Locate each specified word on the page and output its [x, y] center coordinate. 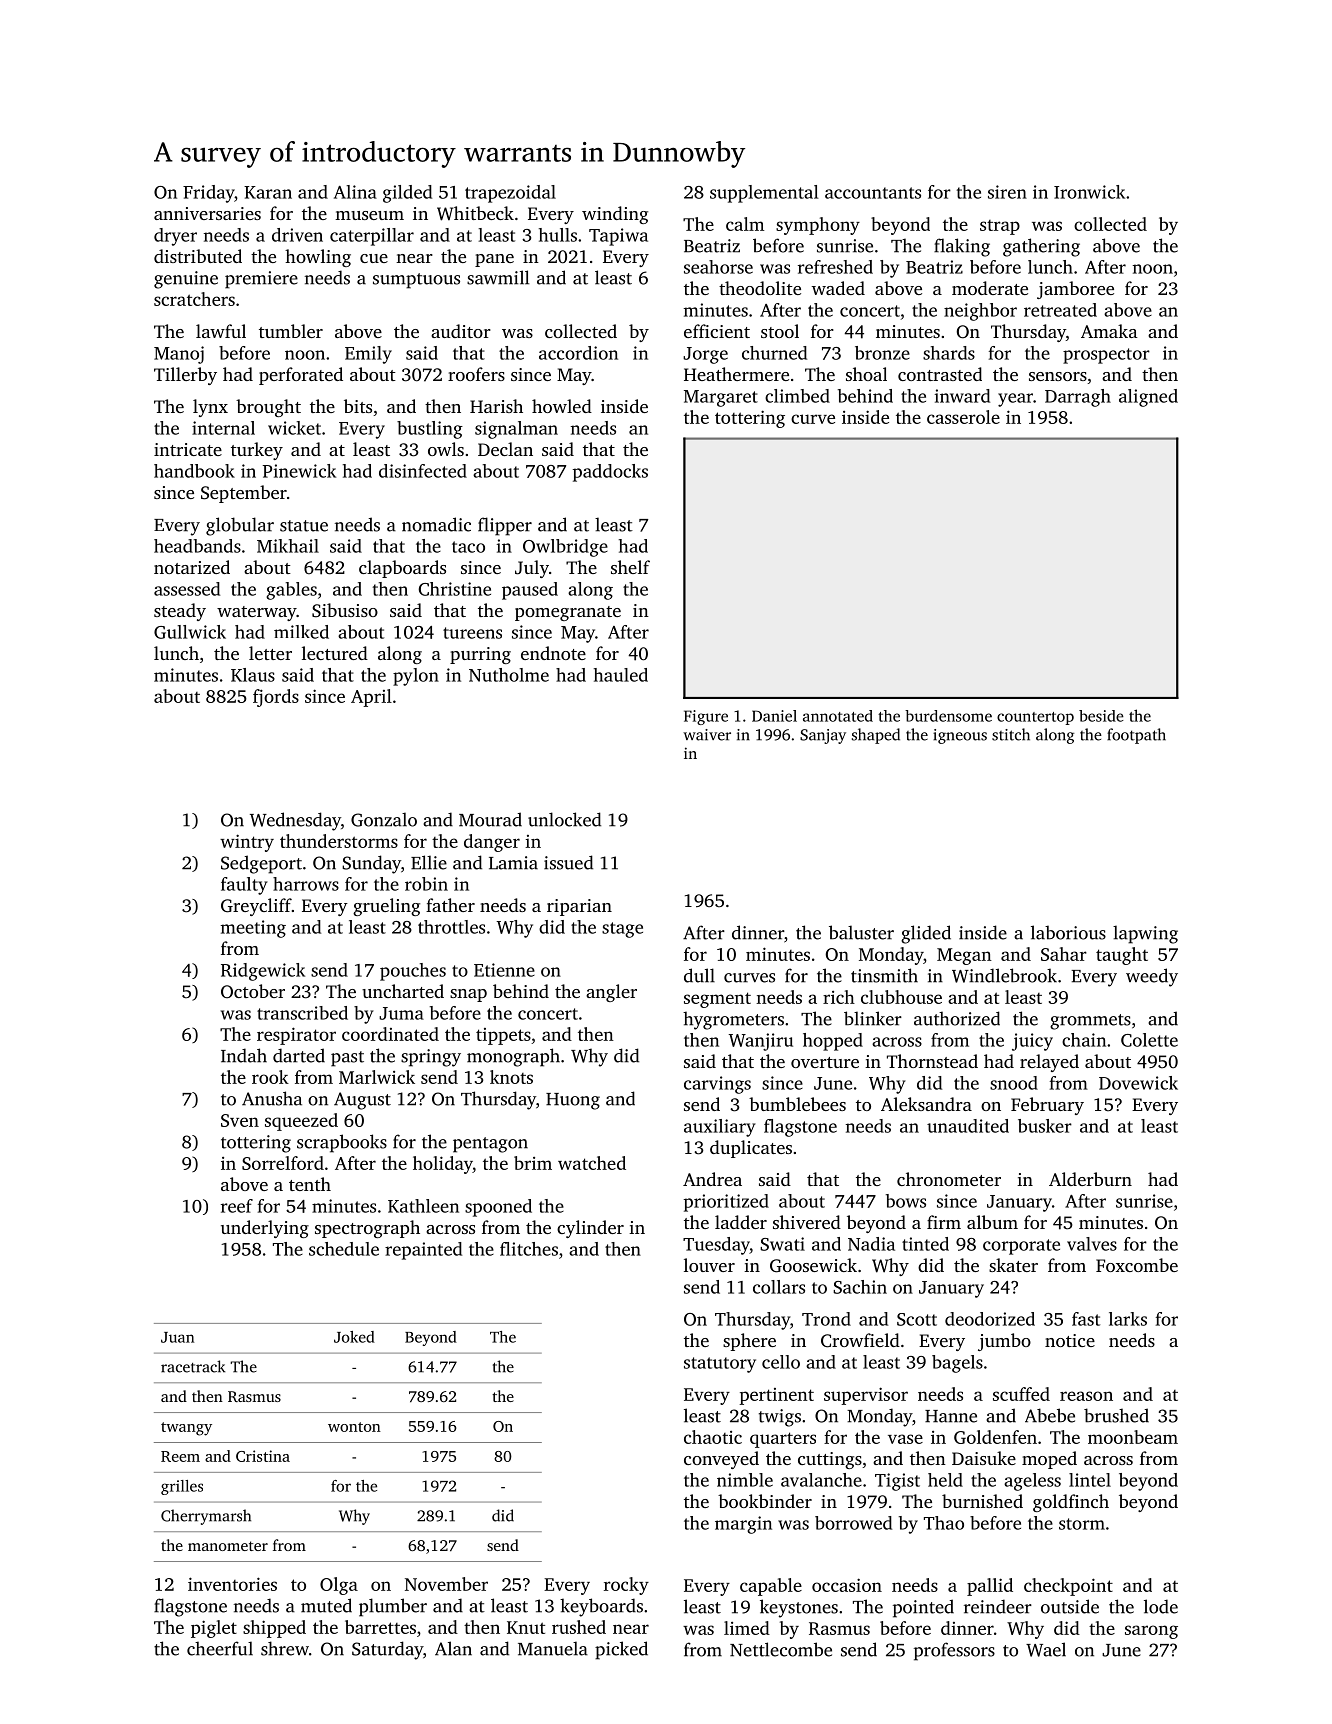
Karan [268, 192]
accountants [873, 193]
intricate [188, 449]
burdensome [948, 716]
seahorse [718, 267]
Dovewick [1138, 1083]
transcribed [302, 1013]
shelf [630, 567]
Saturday [387, 1650]
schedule [344, 1249]
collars [779, 1287]
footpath [1136, 736]
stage [622, 930]
